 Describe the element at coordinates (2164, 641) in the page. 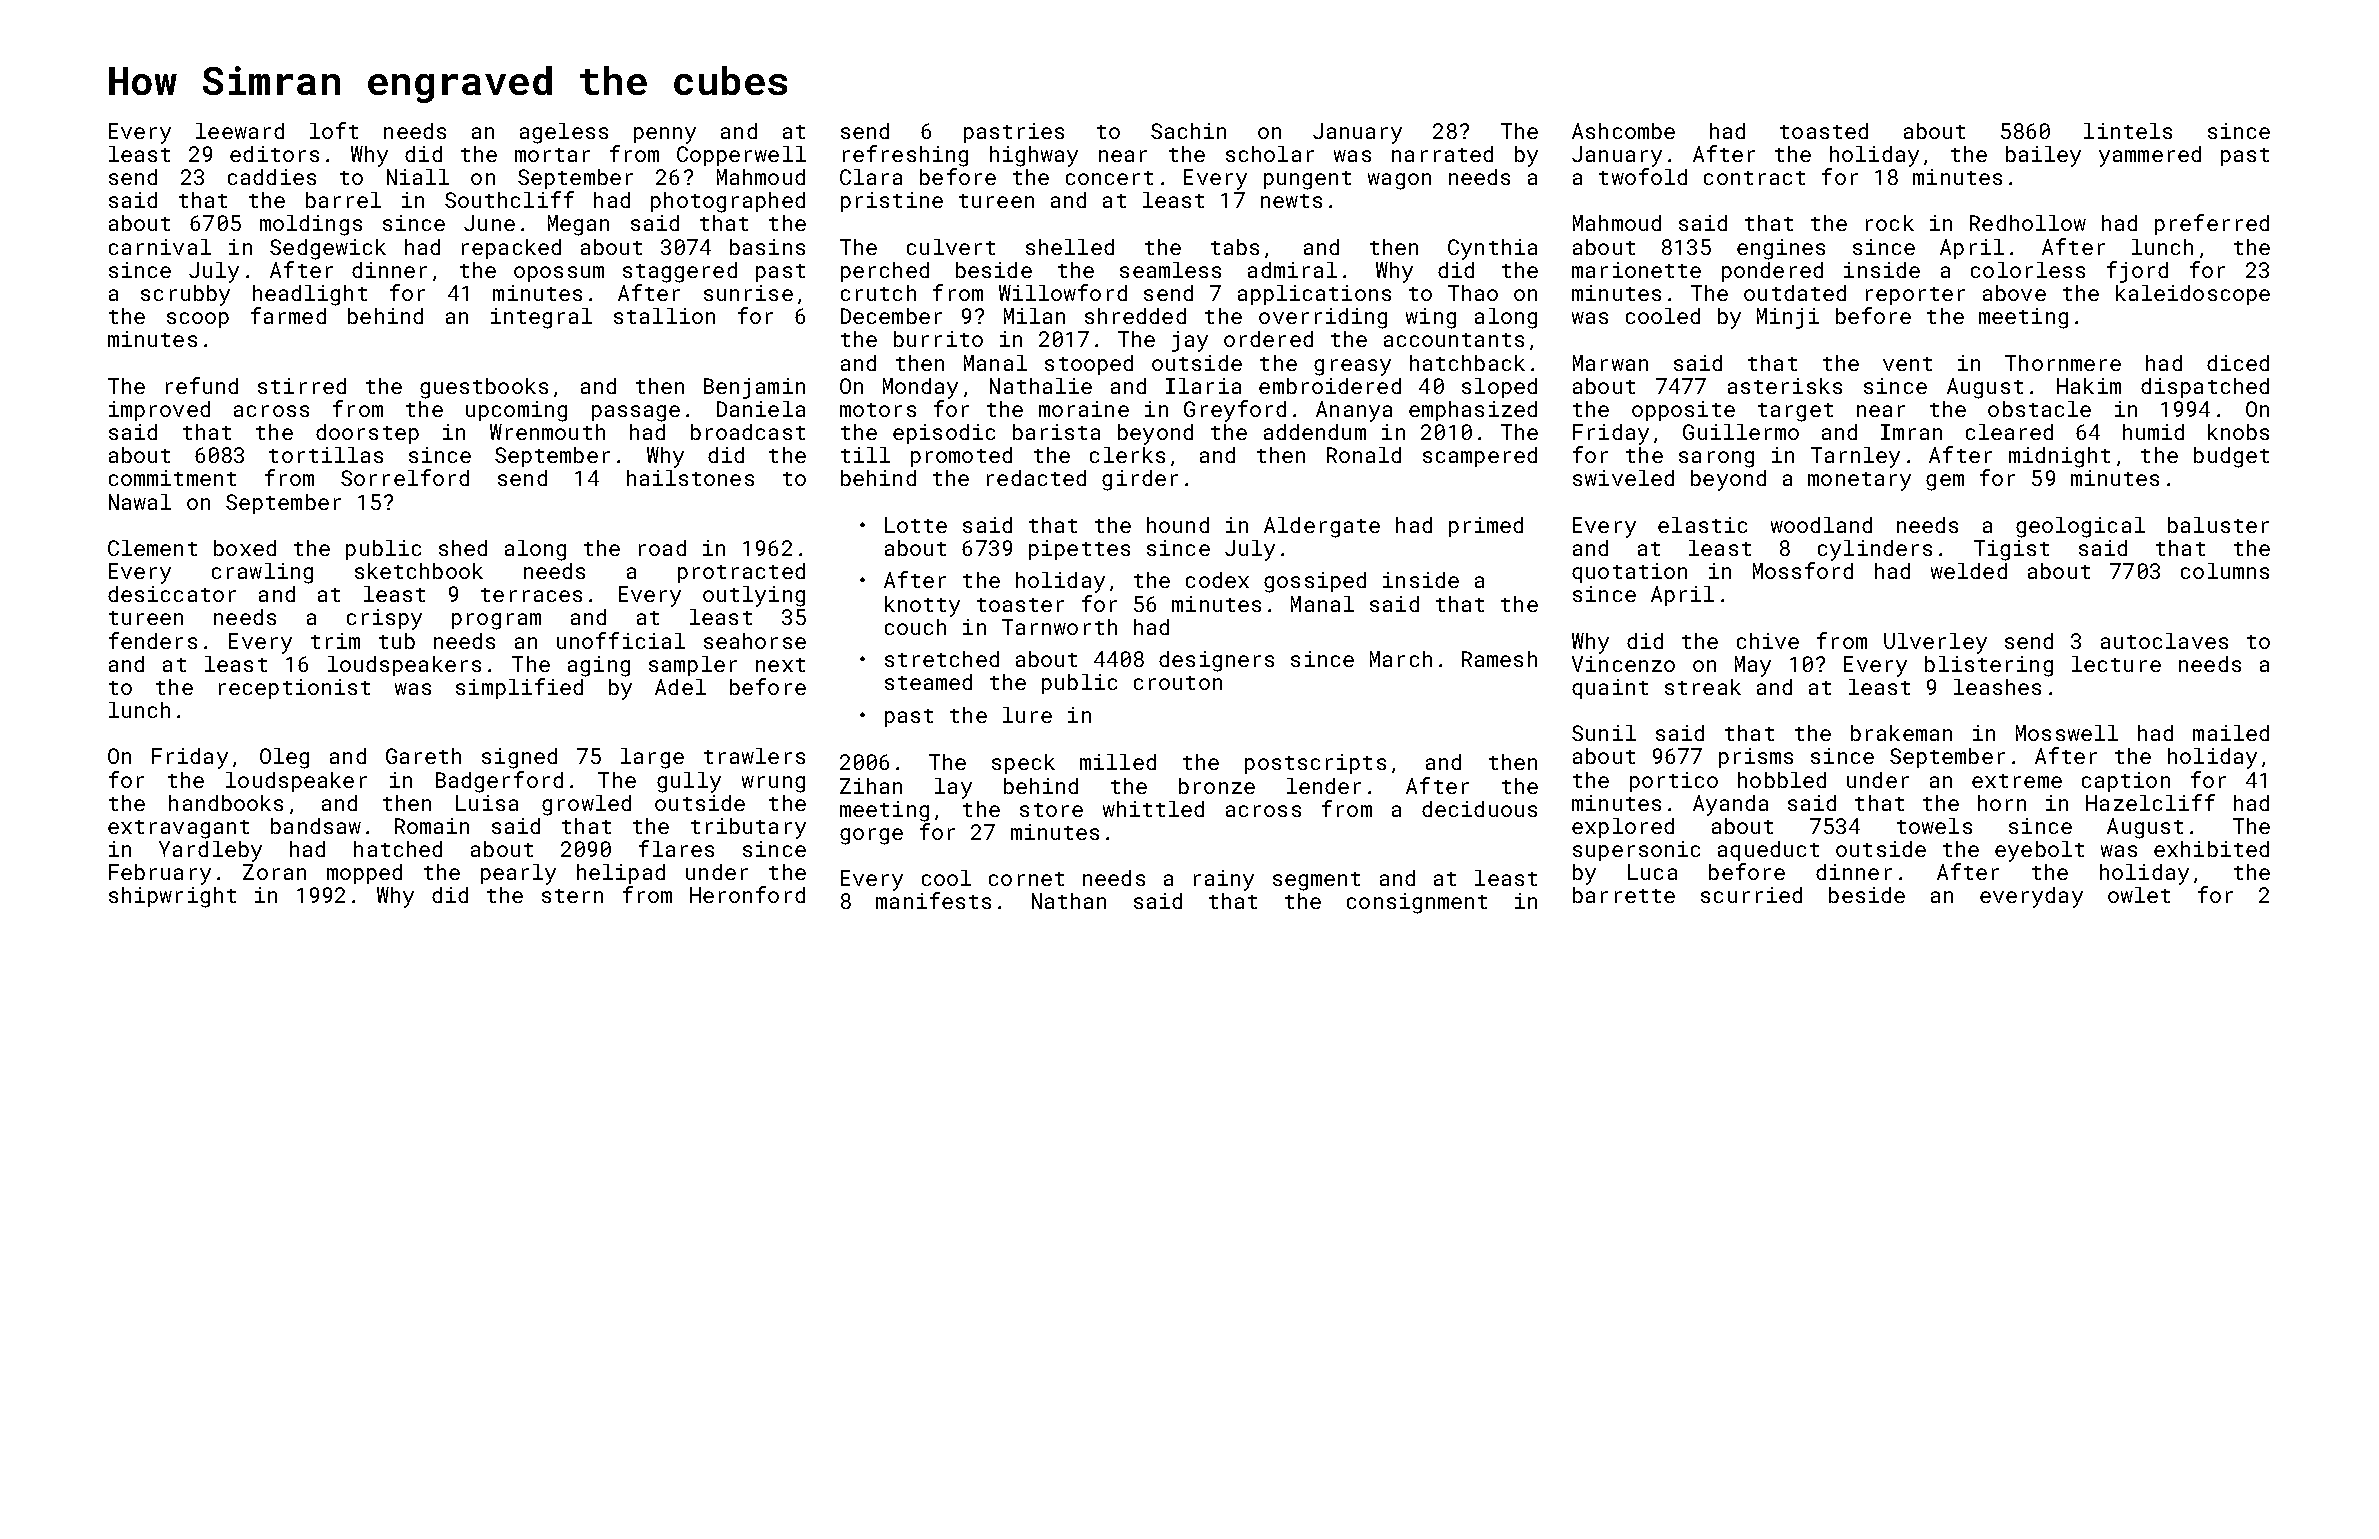

I see `autoclaves` at that location.
